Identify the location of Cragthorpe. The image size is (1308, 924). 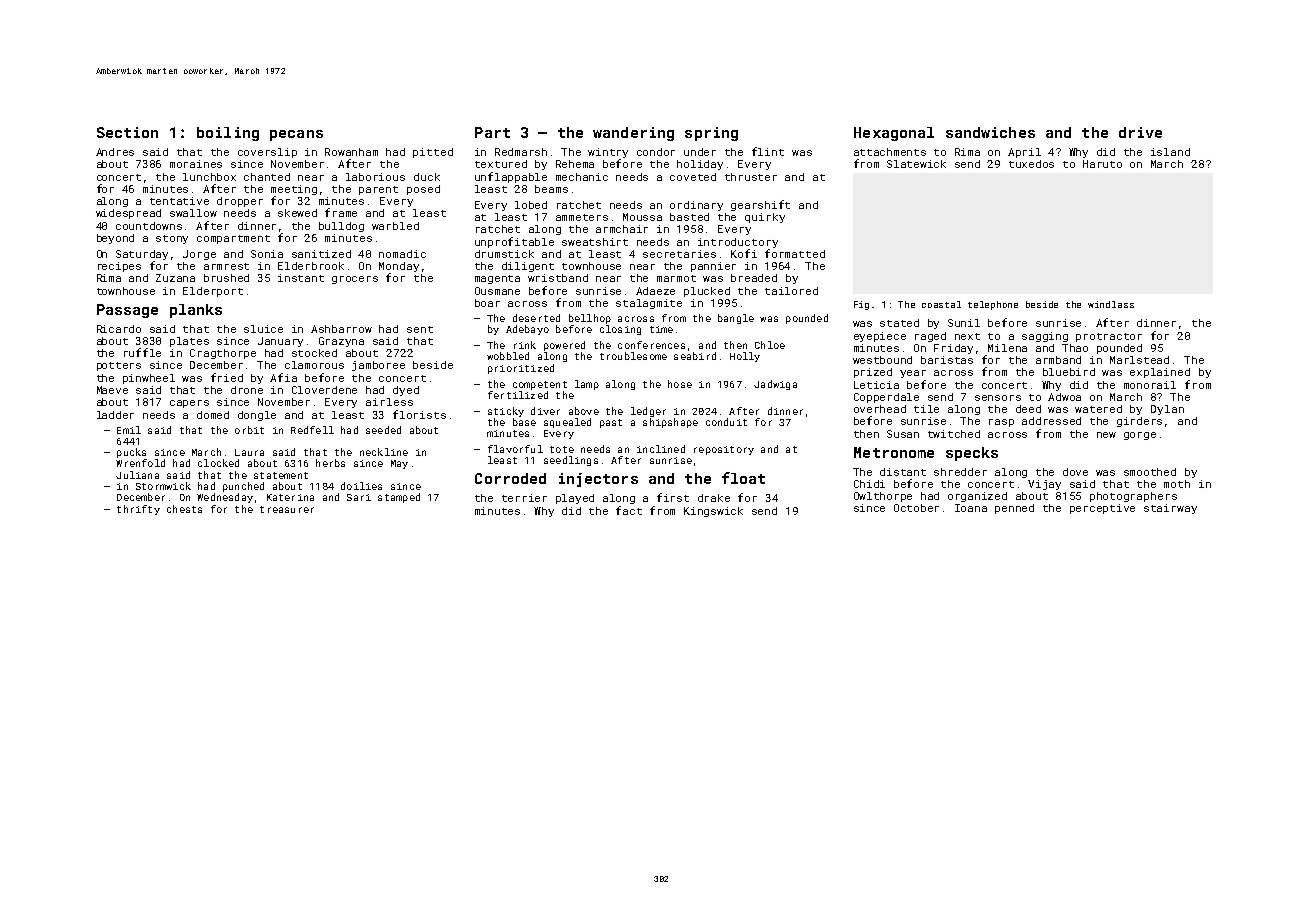
(223, 354).
